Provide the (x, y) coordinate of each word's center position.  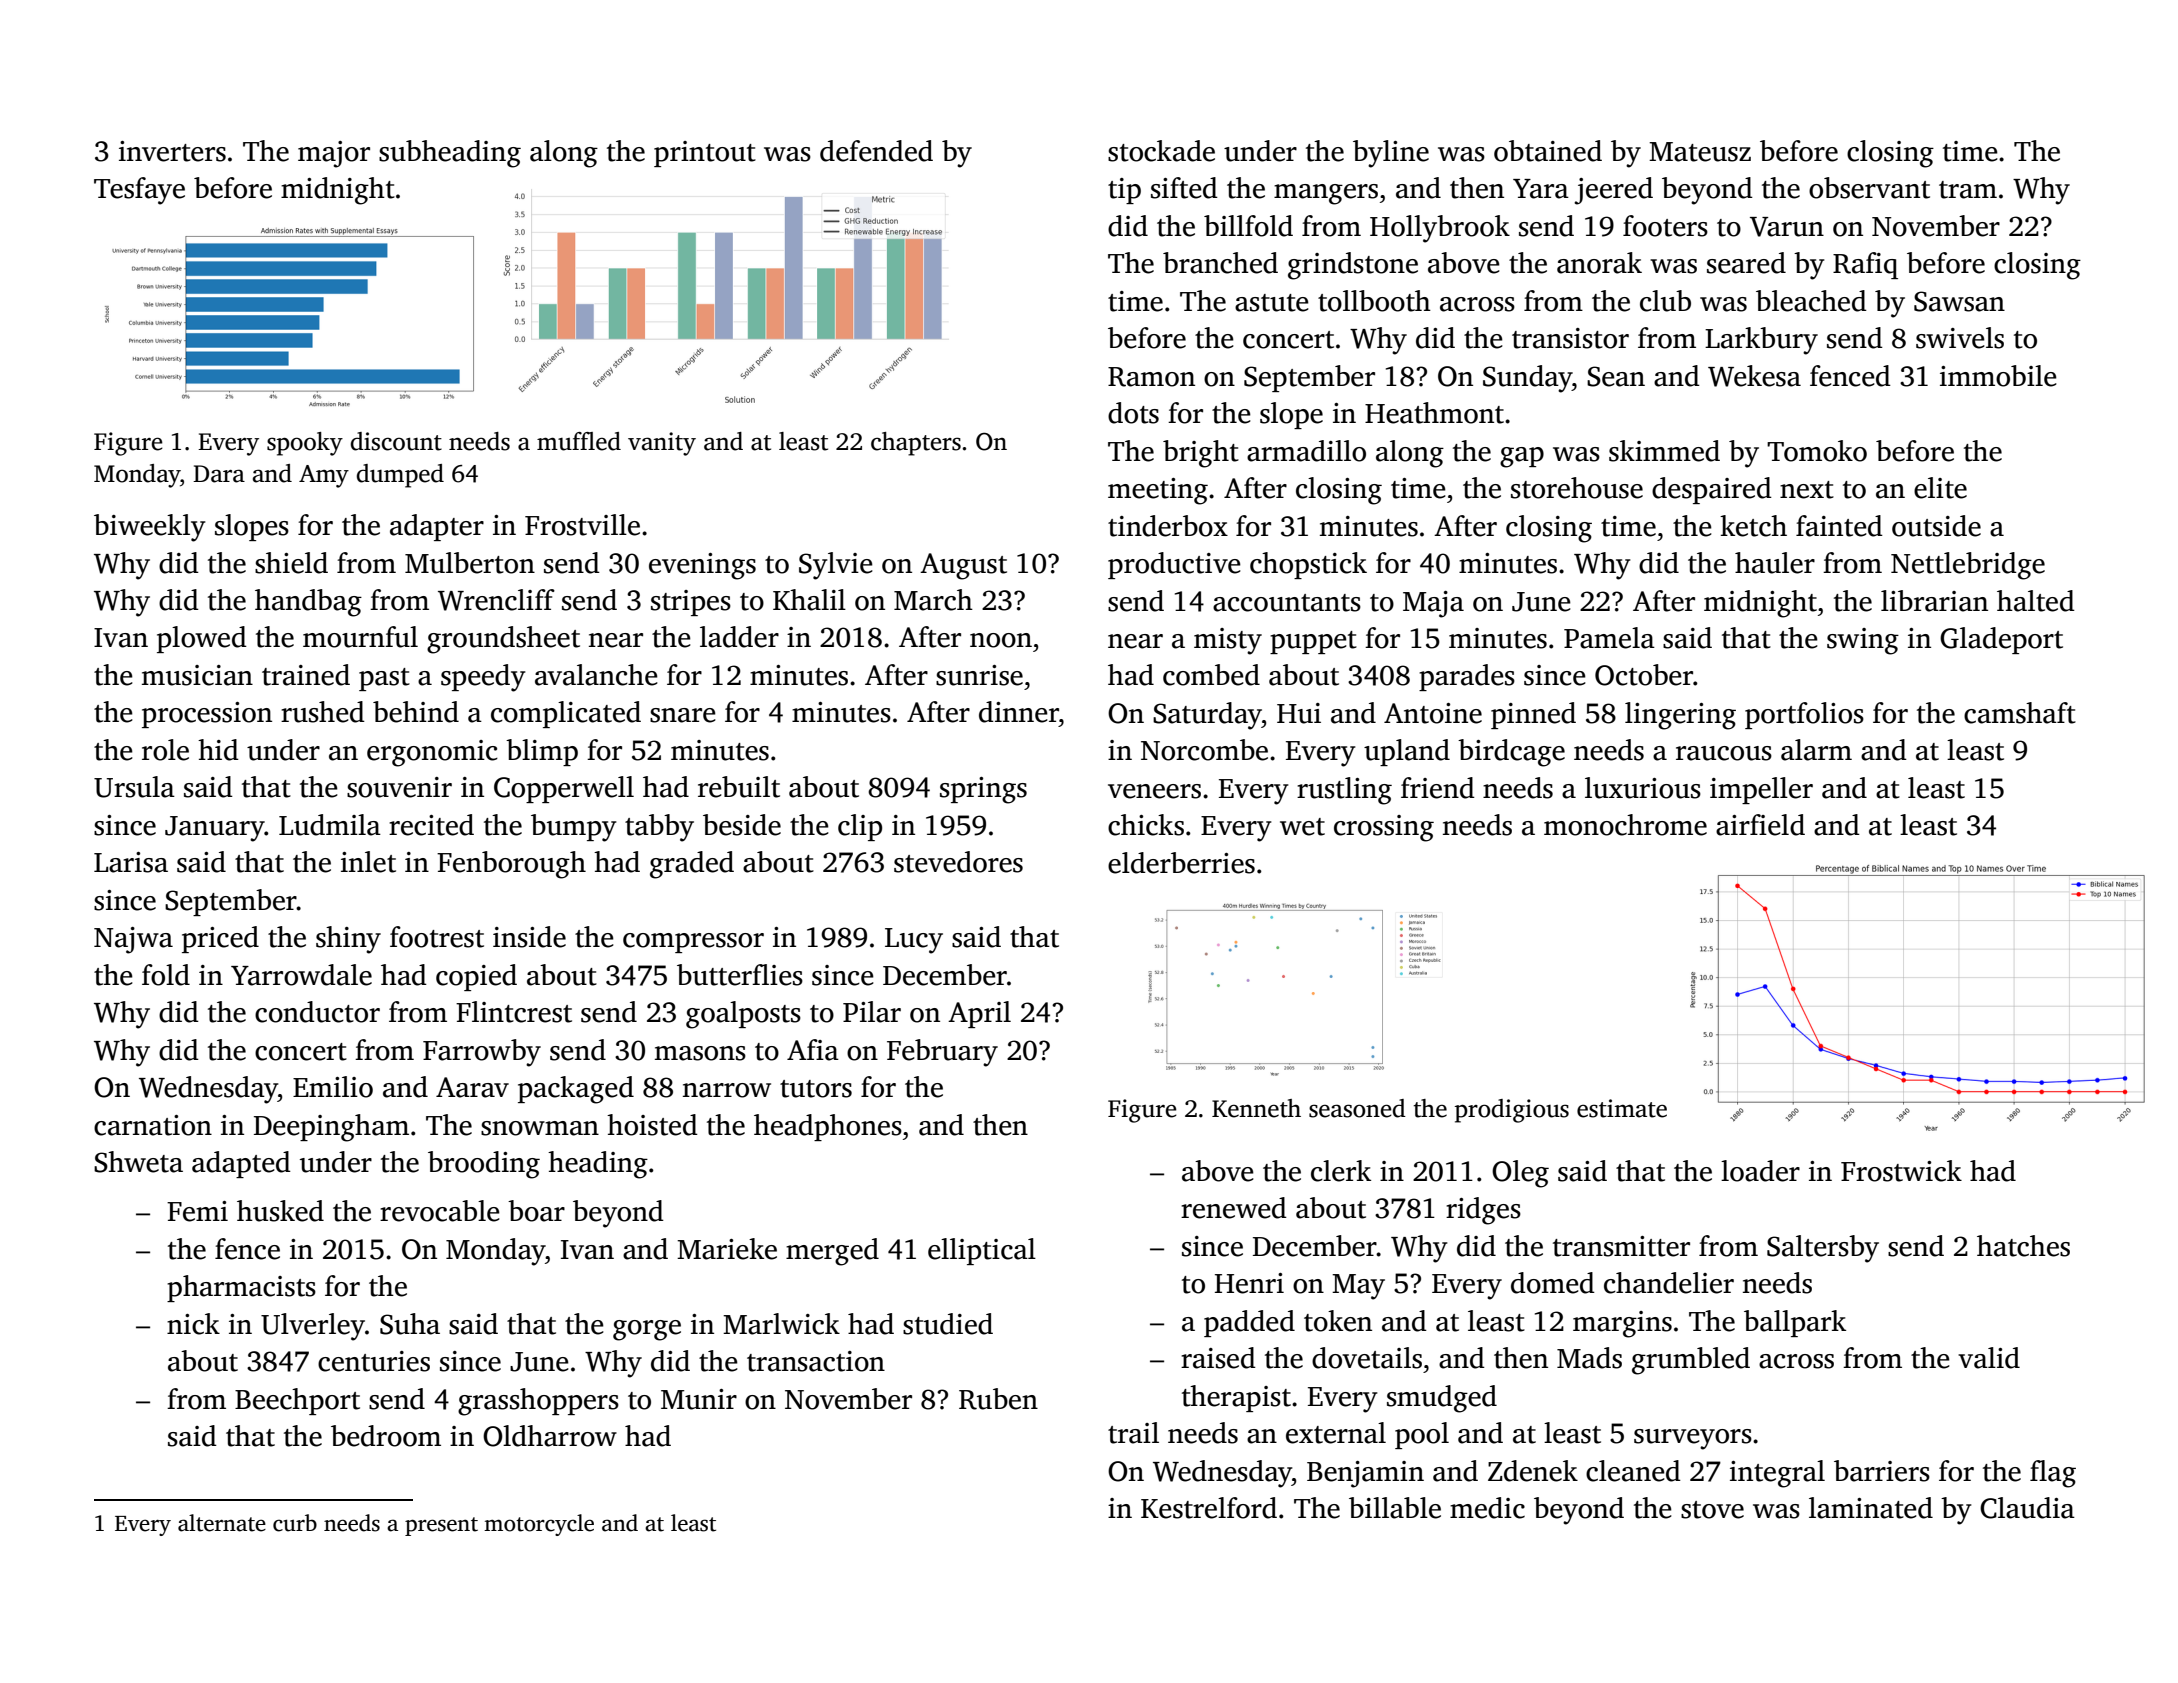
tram (1968, 190)
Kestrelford (1209, 1508)
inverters (172, 151)
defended (876, 151)
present (441, 1526)
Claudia (2027, 1508)
